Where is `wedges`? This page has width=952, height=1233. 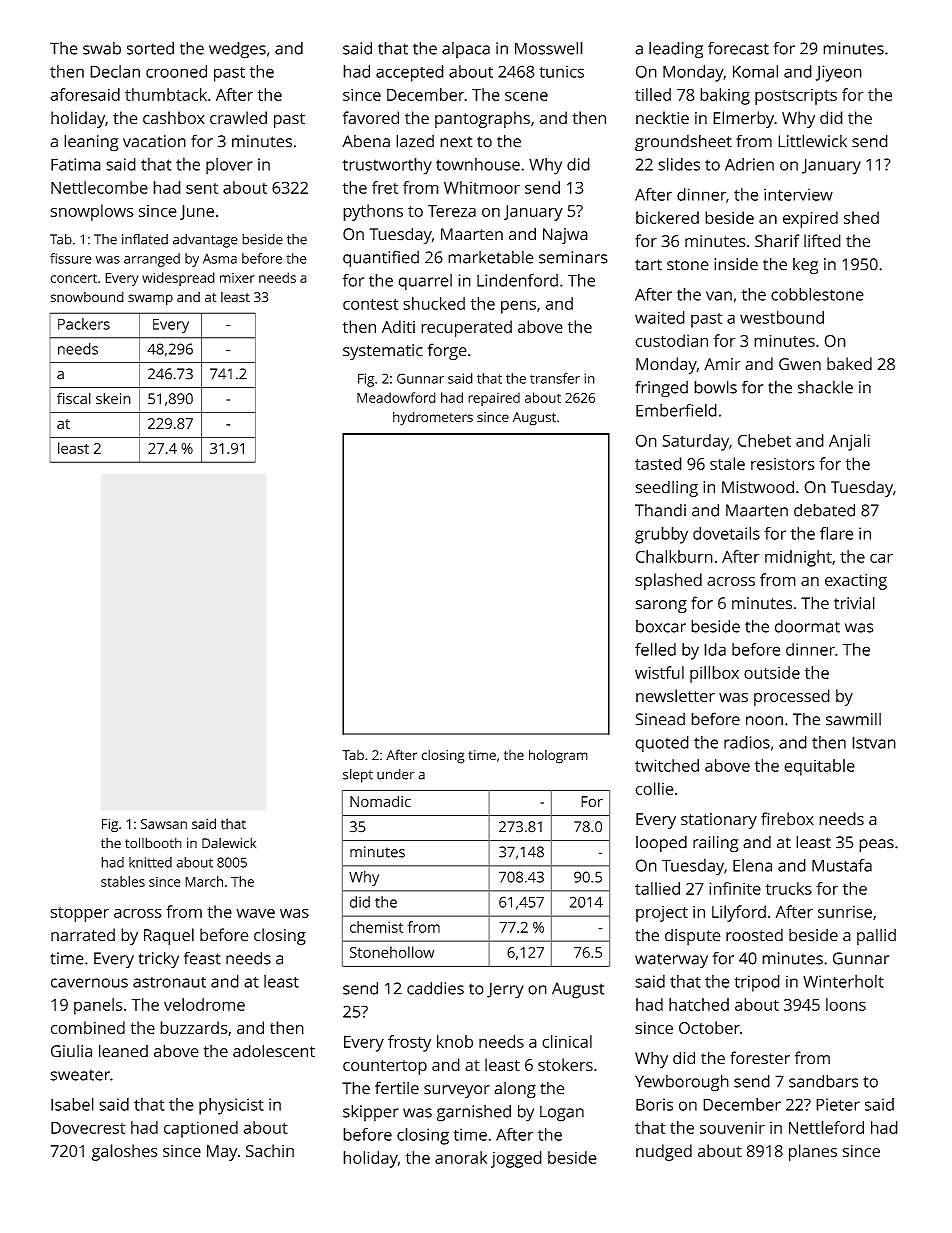 wedges is located at coordinates (237, 50).
